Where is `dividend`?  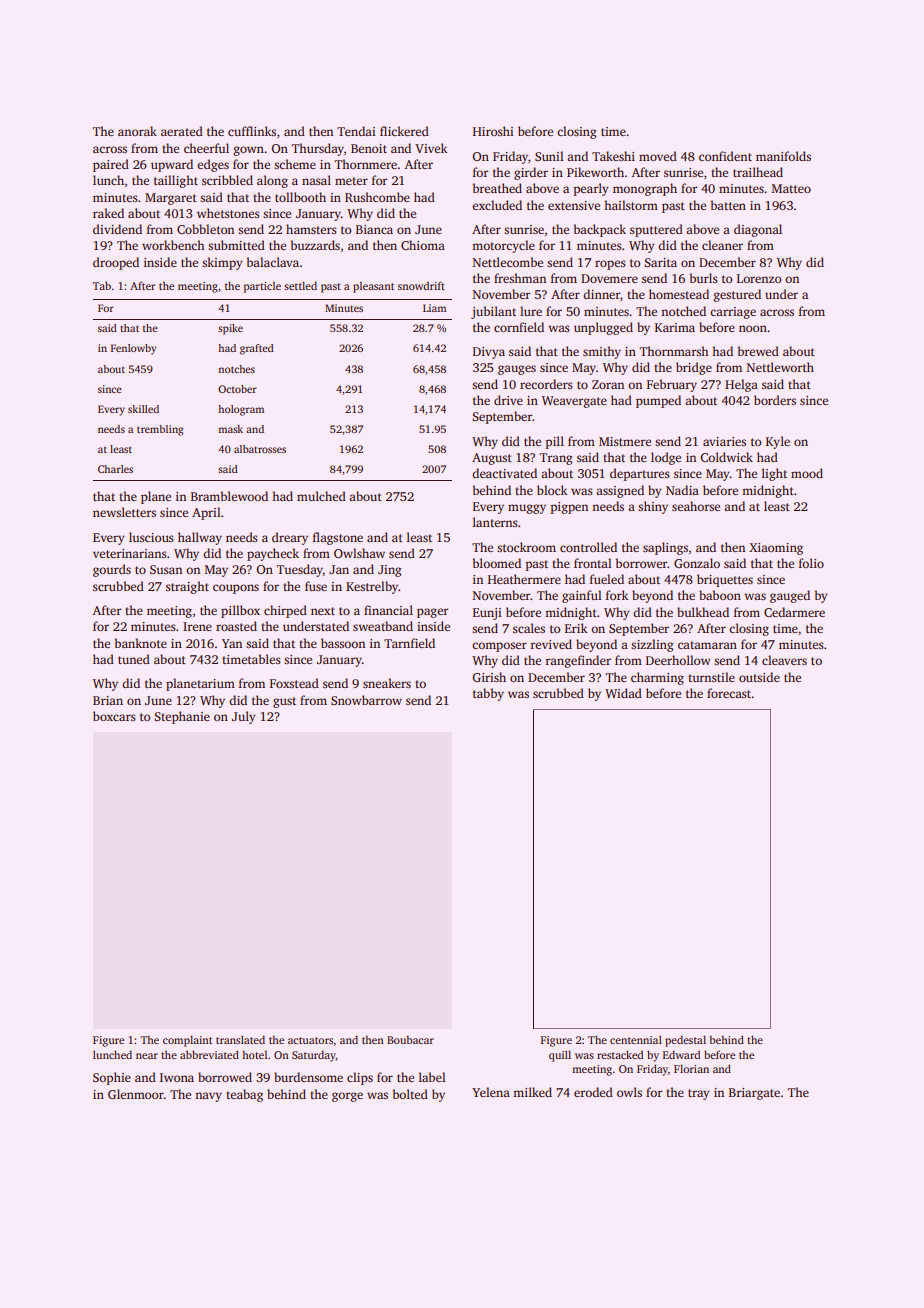
dividend is located at coordinates (117, 229).
